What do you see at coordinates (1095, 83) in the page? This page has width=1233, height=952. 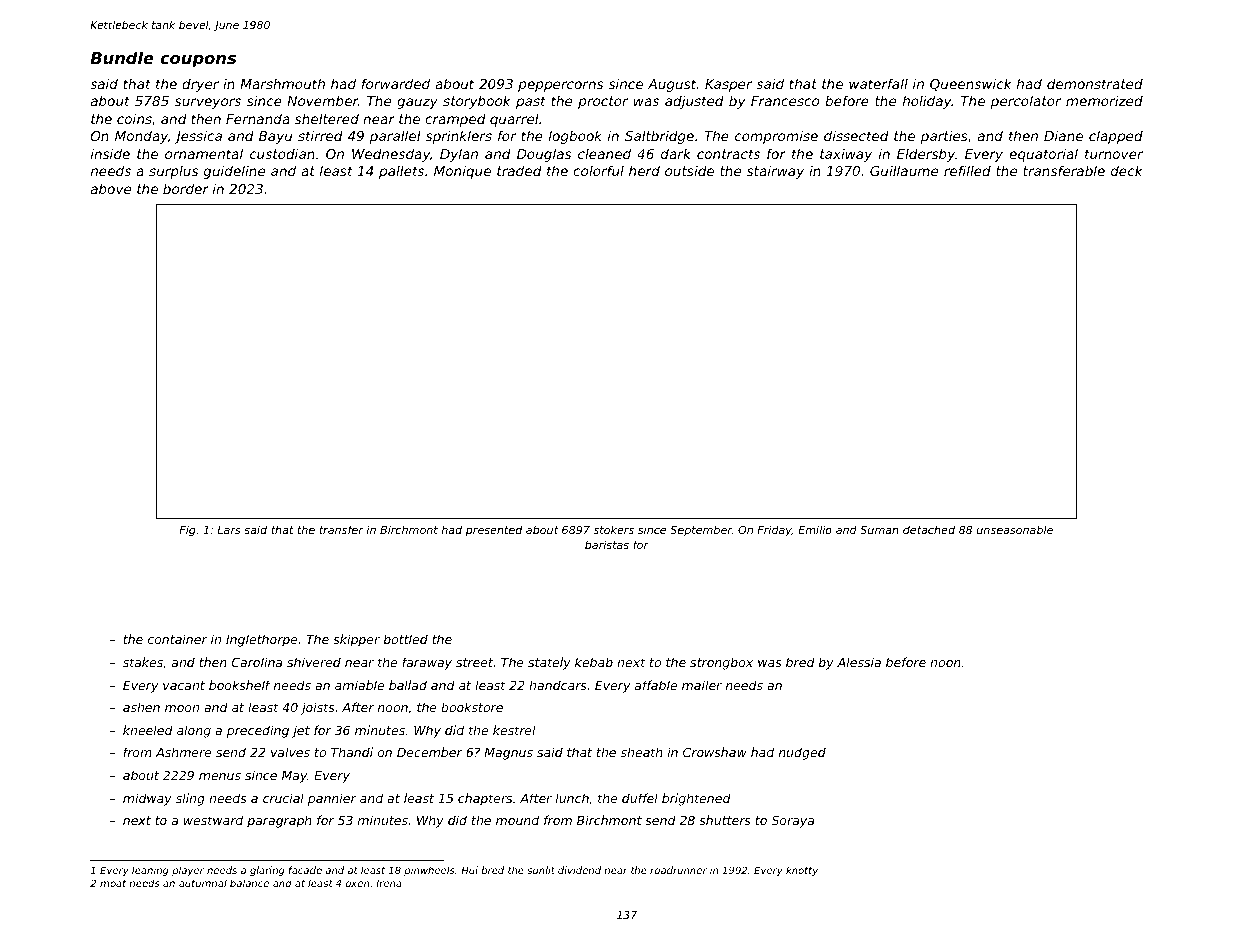 I see `demonstrated` at bounding box center [1095, 83].
